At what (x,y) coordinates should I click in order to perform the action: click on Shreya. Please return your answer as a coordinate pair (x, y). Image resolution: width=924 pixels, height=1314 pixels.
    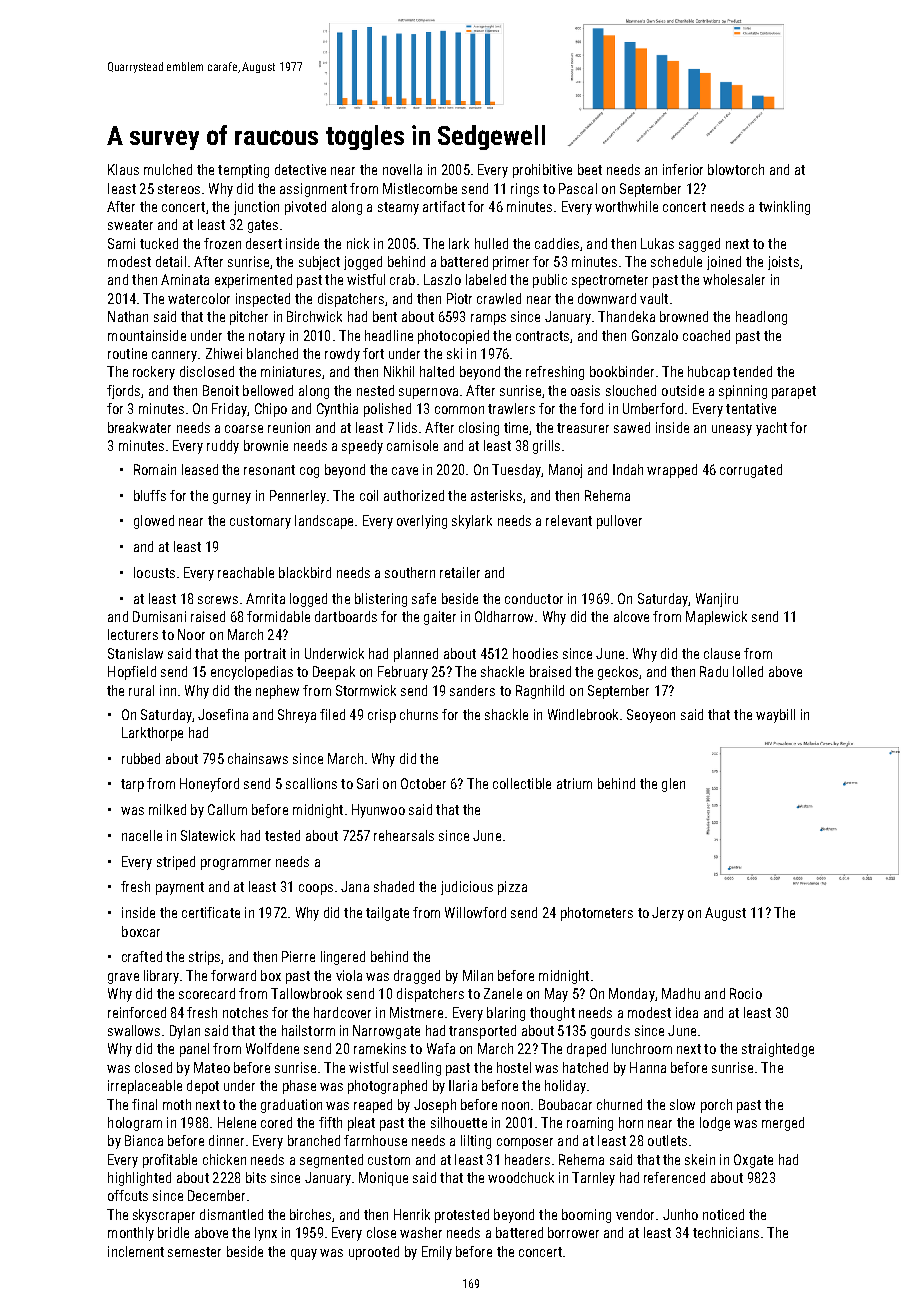
    Looking at the image, I should click on (297, 716).
